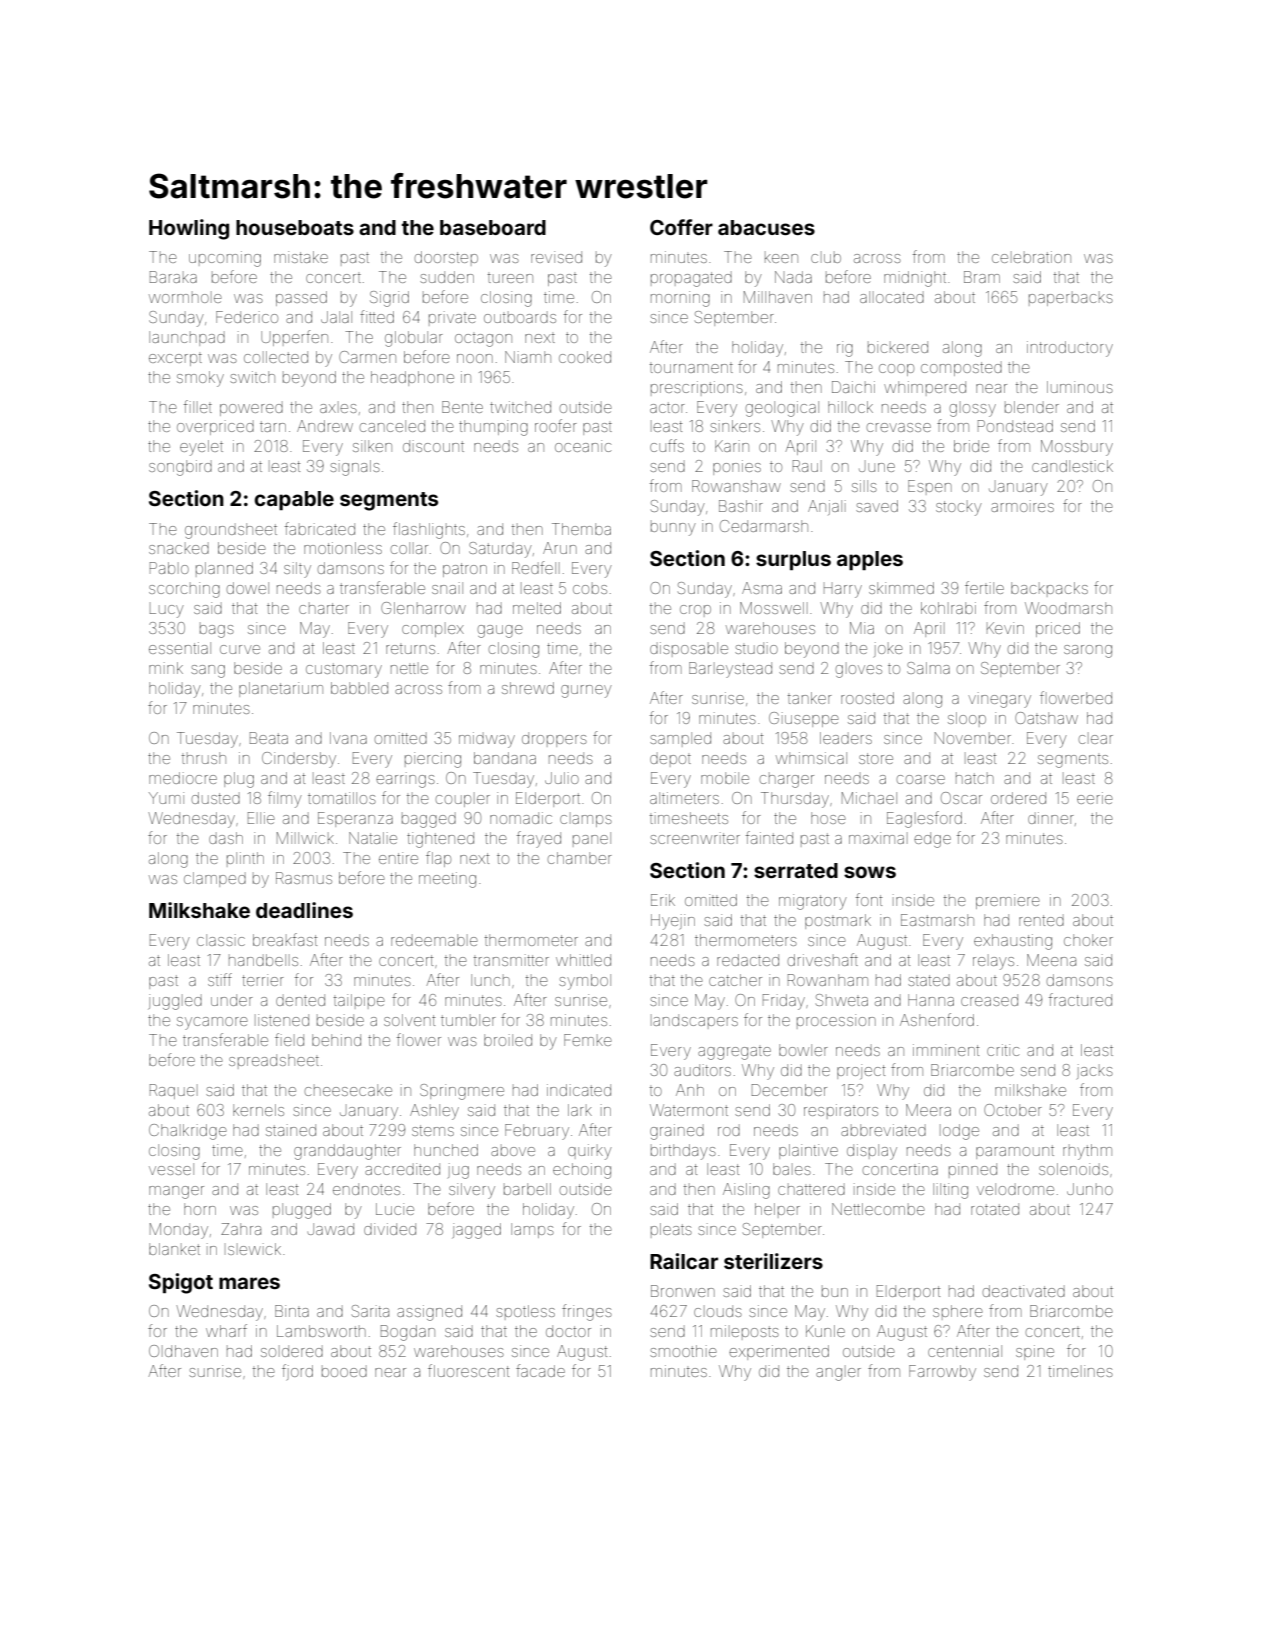  What do you see at coordinates (169, 568) in the image?
I see `Pablo` at bounding box center [169, 568].
